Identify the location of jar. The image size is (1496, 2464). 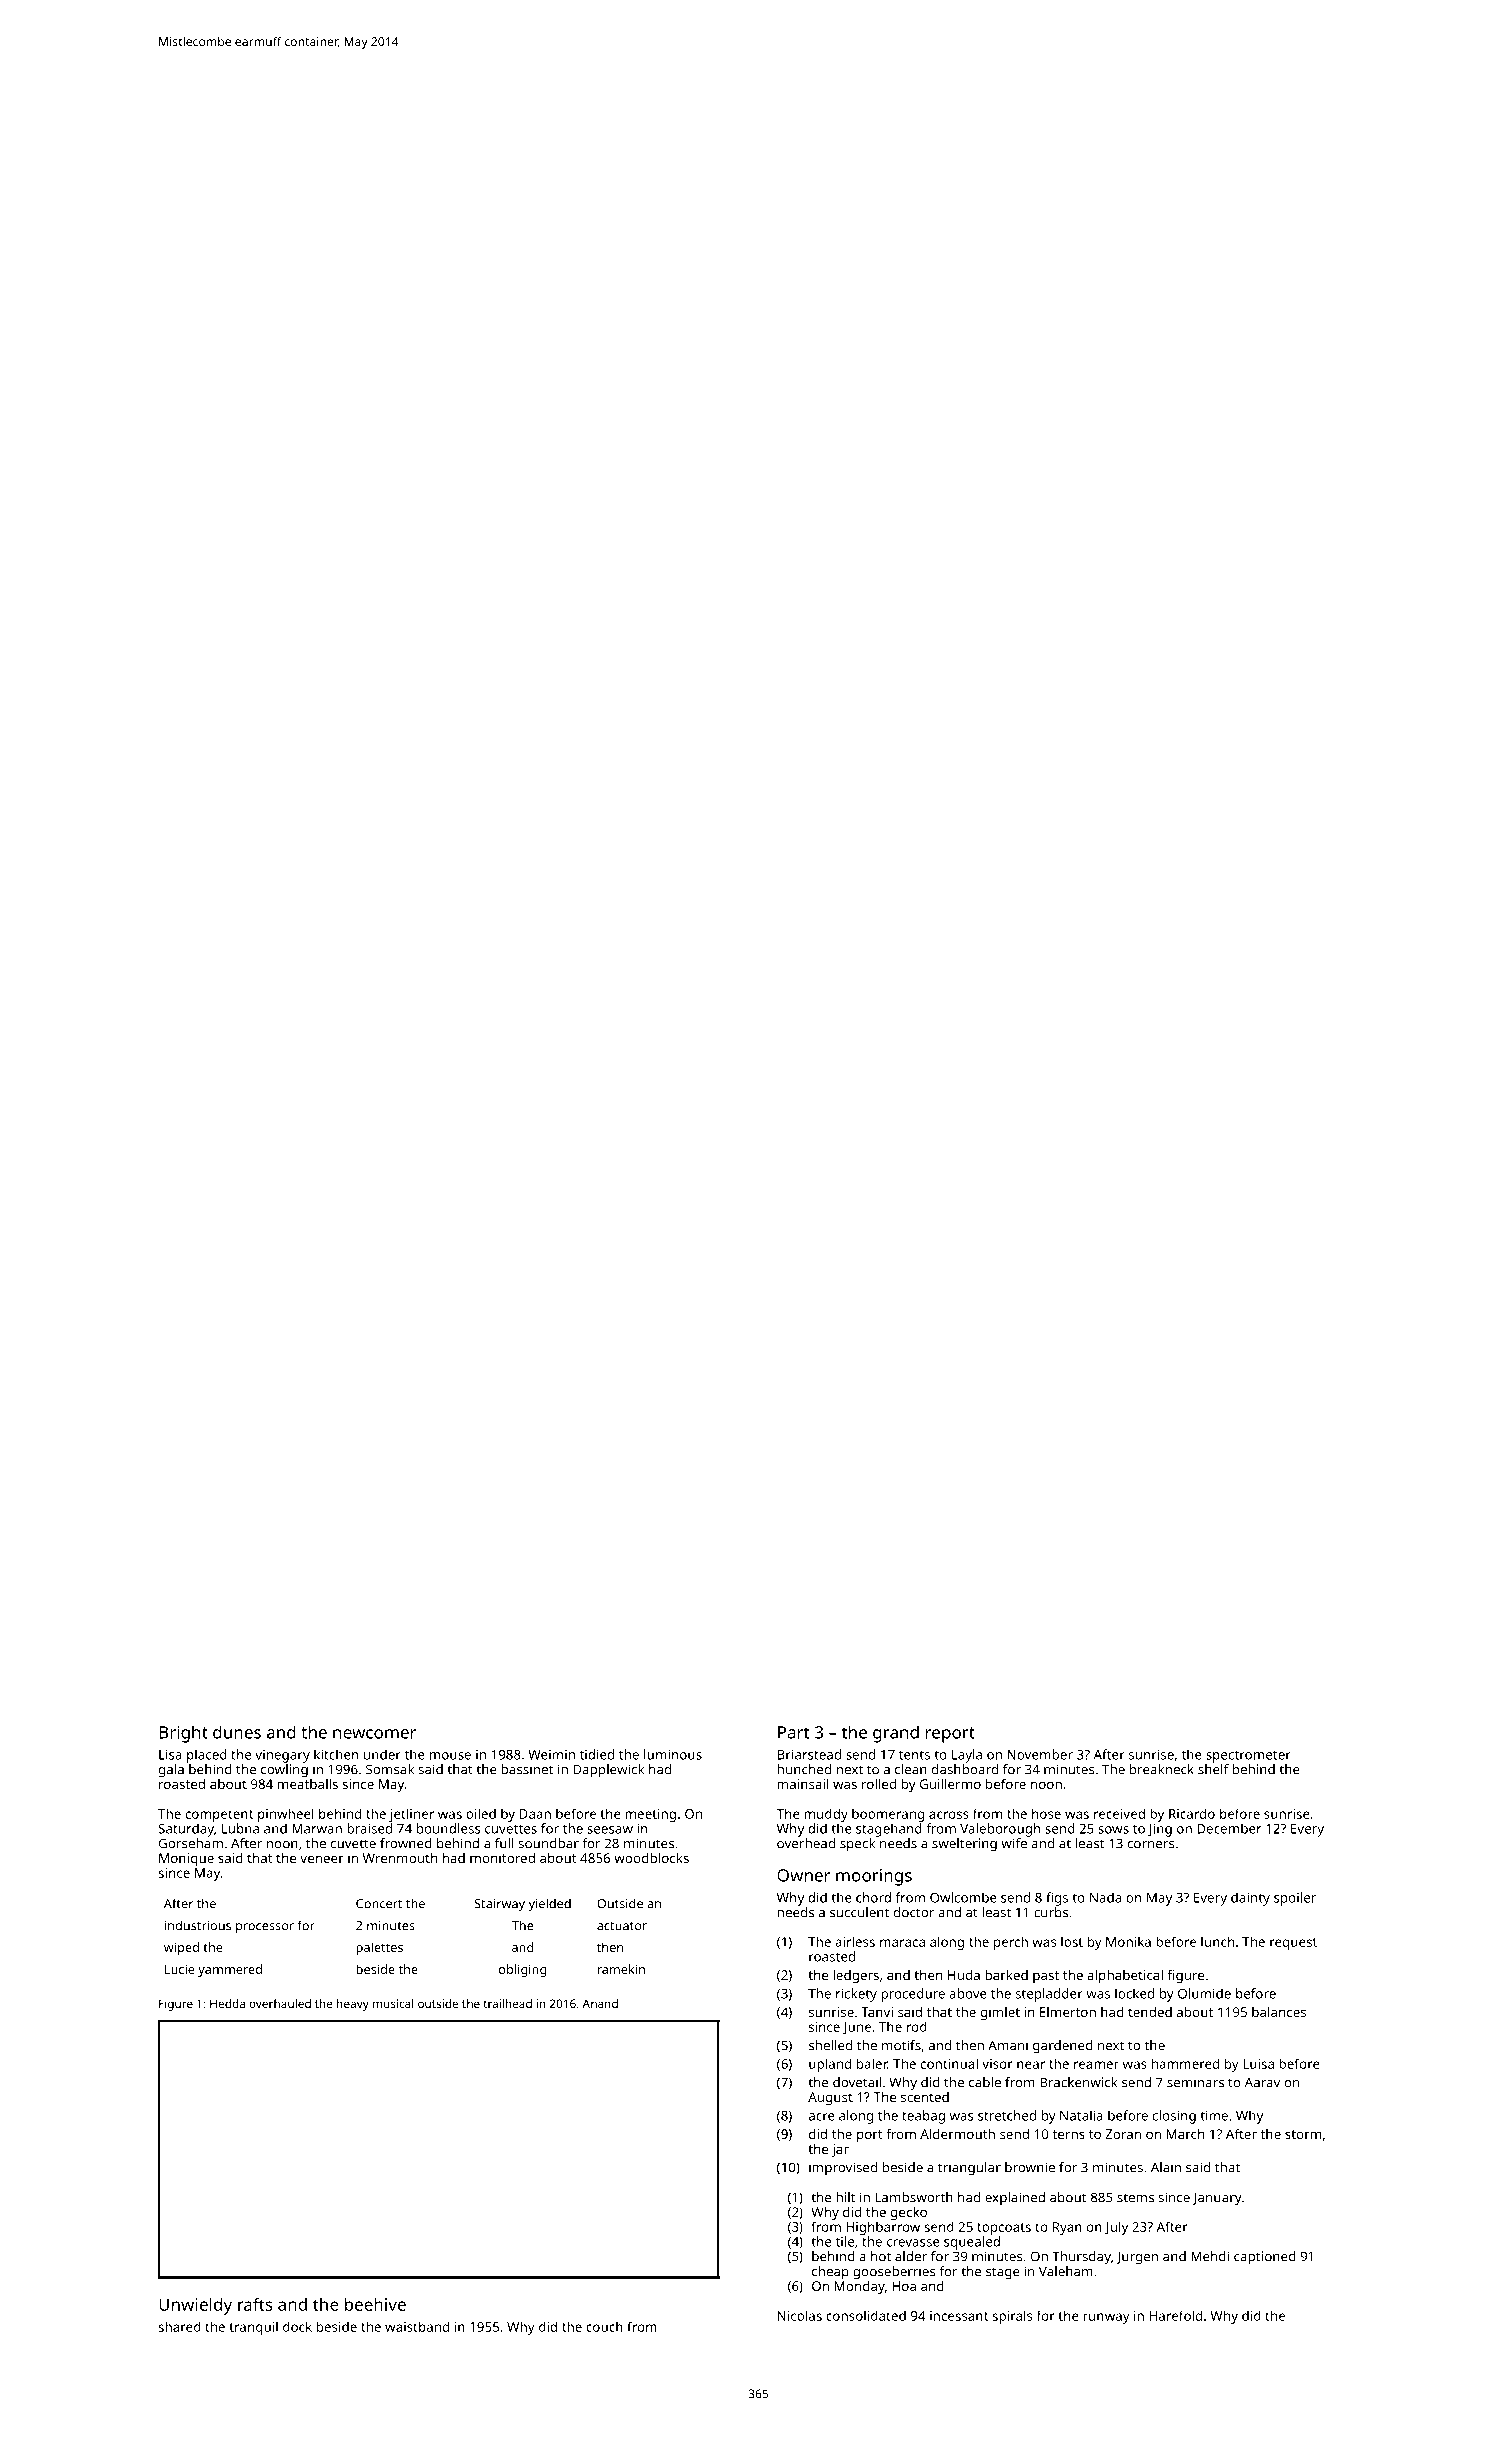
(840, 2150).
